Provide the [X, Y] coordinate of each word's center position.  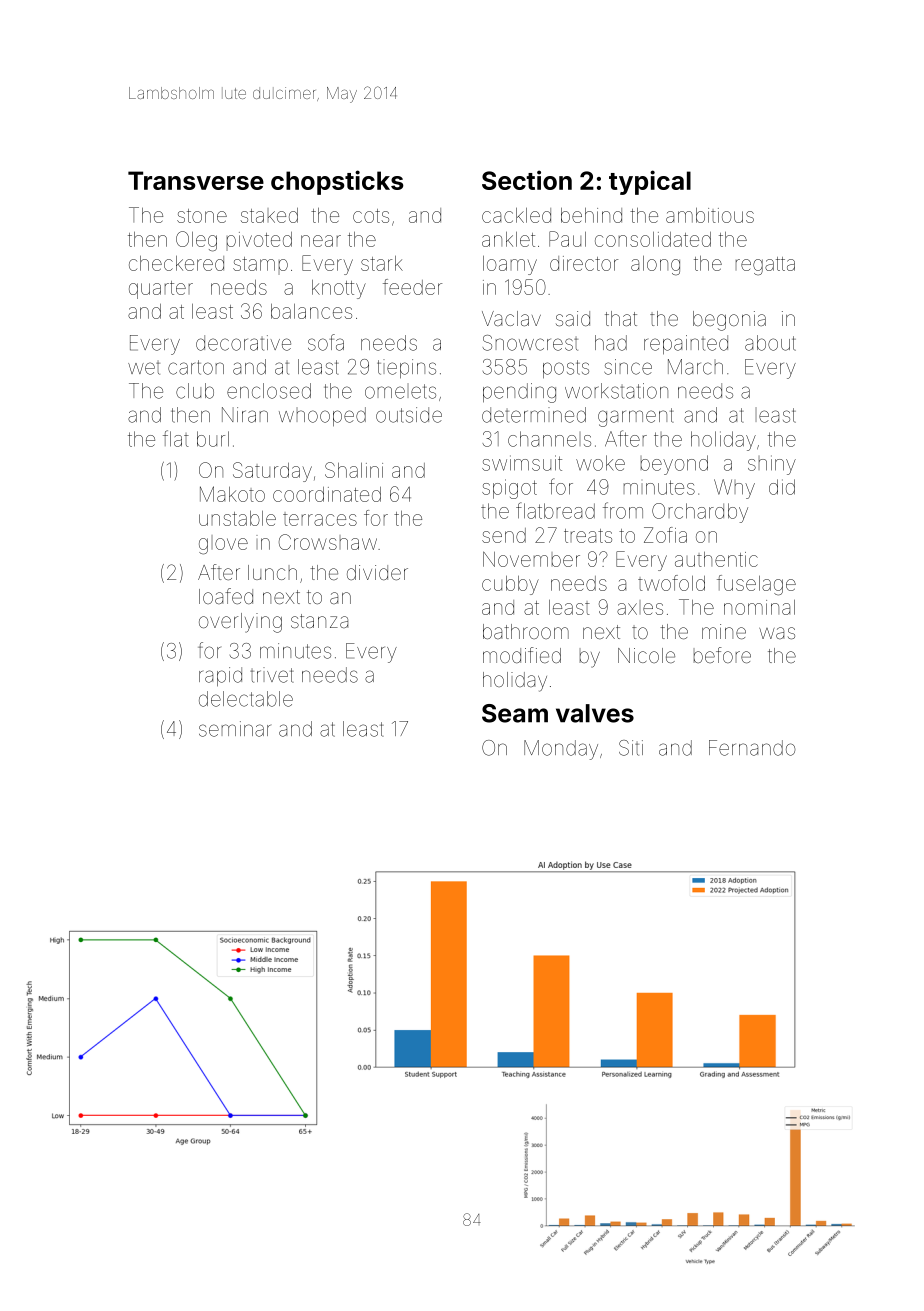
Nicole [646, 655]
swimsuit [522, 463]
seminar [235, 729]
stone [202, 216]
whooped [322, 417]
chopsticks [337, 182]
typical [650, 182]
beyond [674, 465]
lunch [272, 572]
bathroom [526, 631]
